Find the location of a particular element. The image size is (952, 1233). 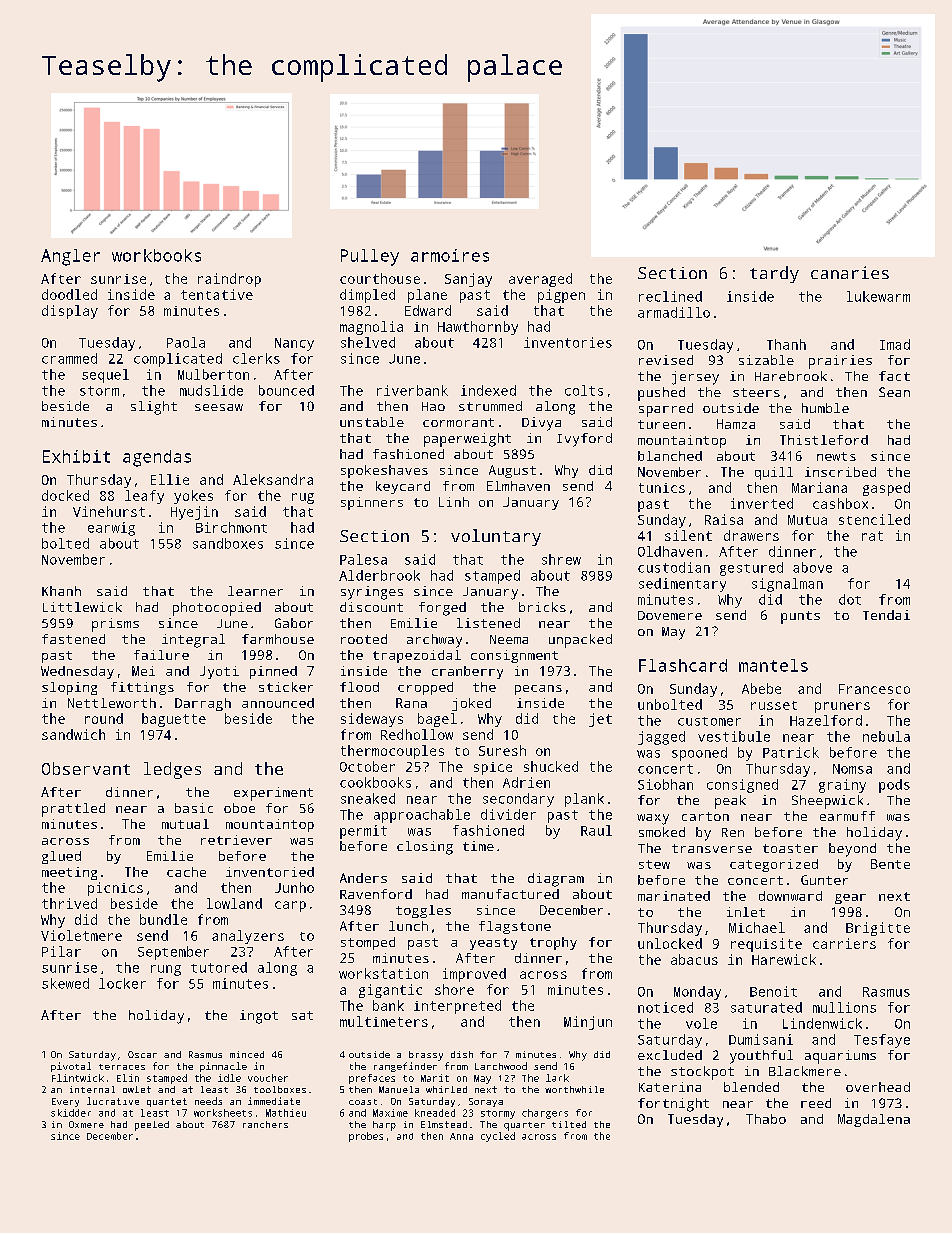

indexed is located at coordinates (488, 390).
